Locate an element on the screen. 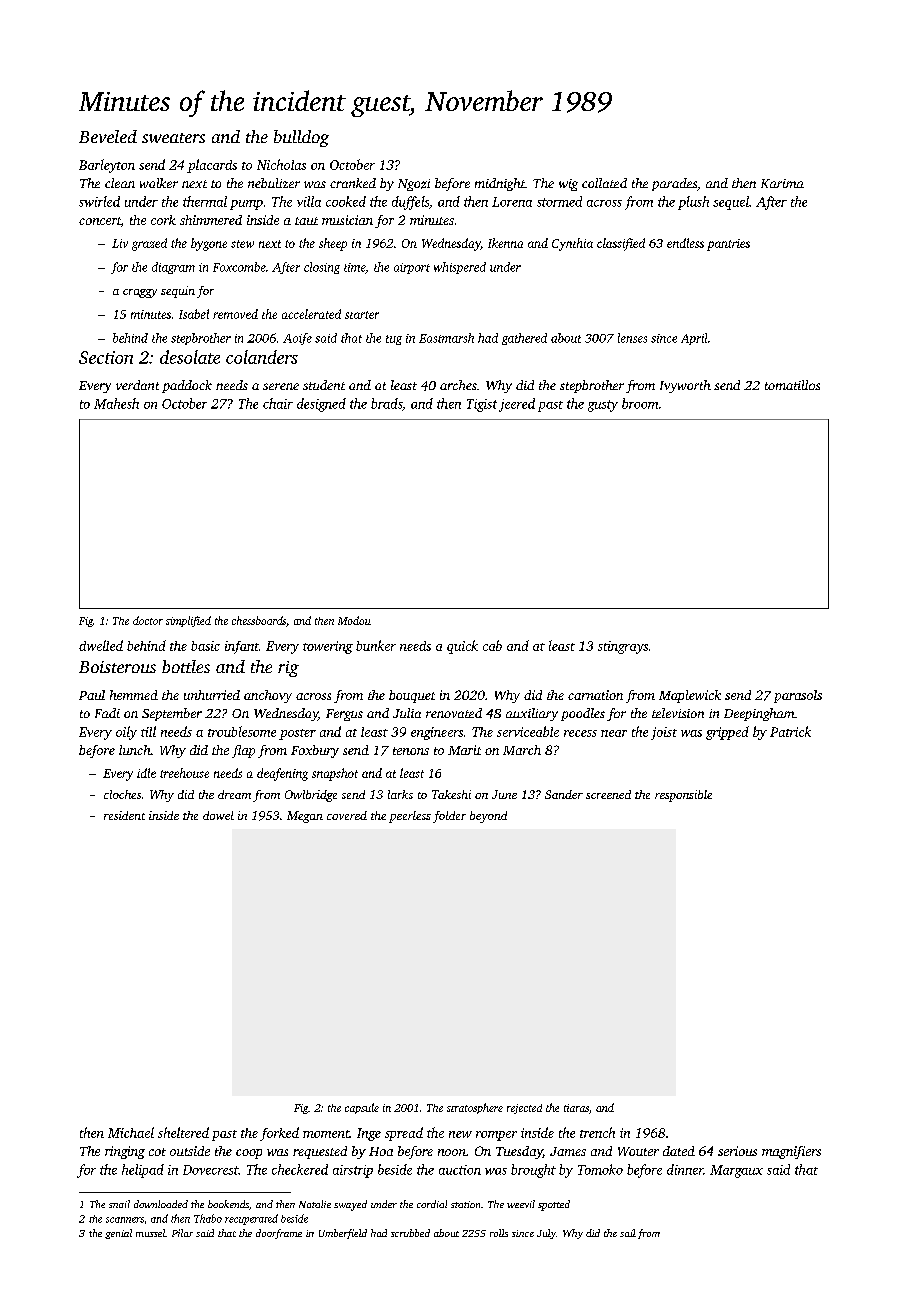 The image size is (908, 1316). rolls is located at coordinates (499, 1233).
